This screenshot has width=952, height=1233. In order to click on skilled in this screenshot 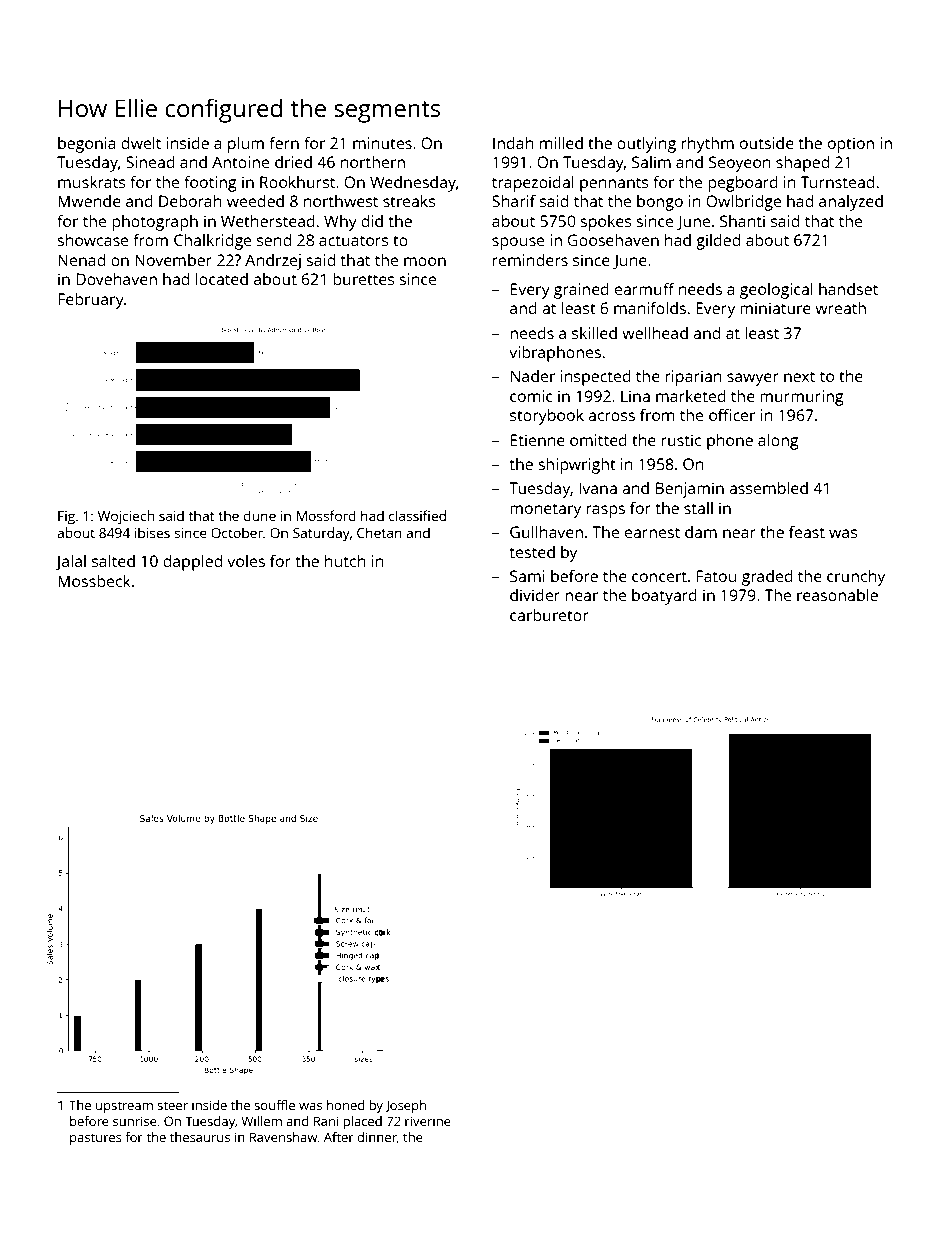, I will do `click(594, 333)`.
